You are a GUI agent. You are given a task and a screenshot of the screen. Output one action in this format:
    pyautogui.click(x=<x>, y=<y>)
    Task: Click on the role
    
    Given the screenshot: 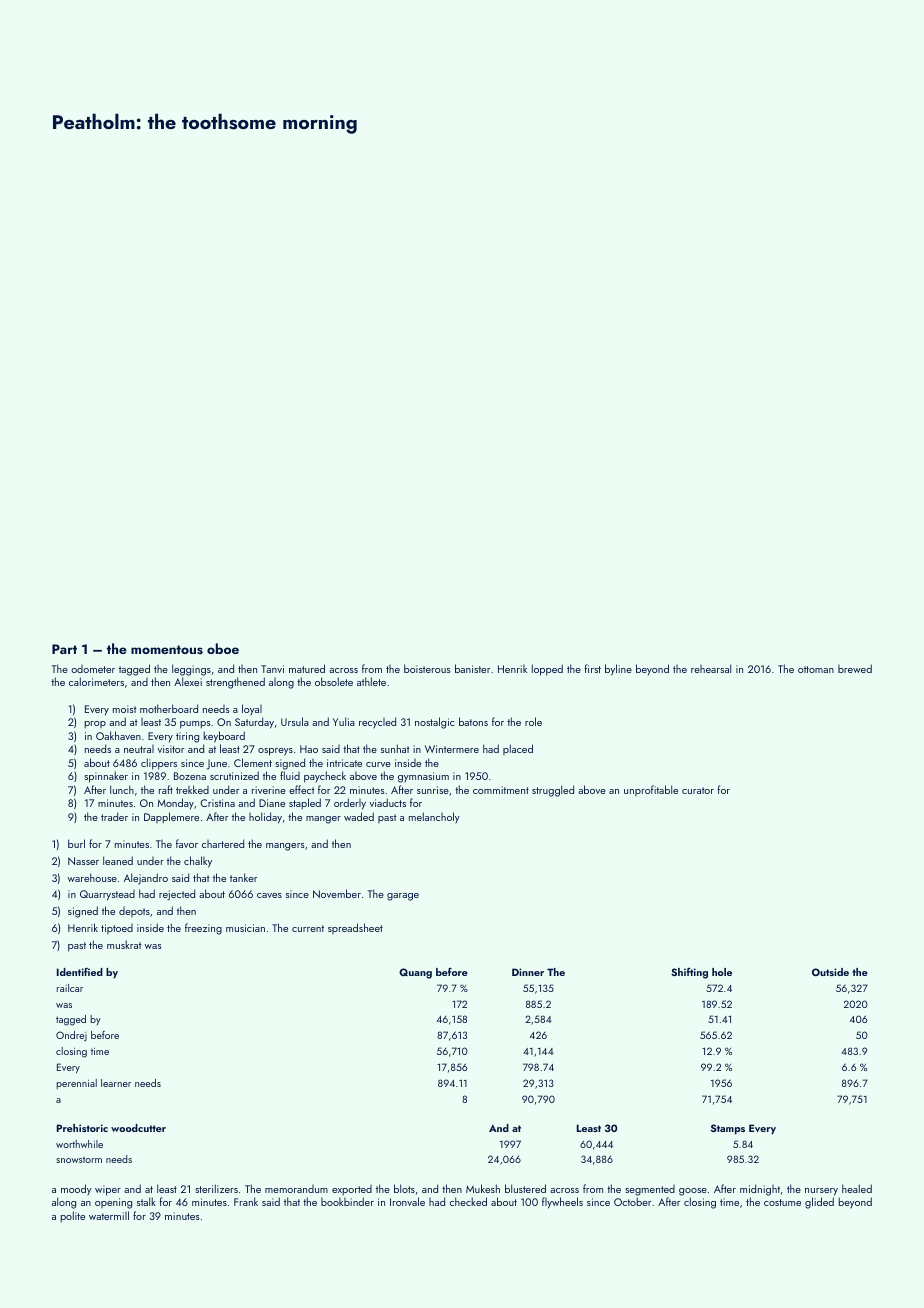 What is the action you would take?
    pyautogui.click(x=533, y=721)
